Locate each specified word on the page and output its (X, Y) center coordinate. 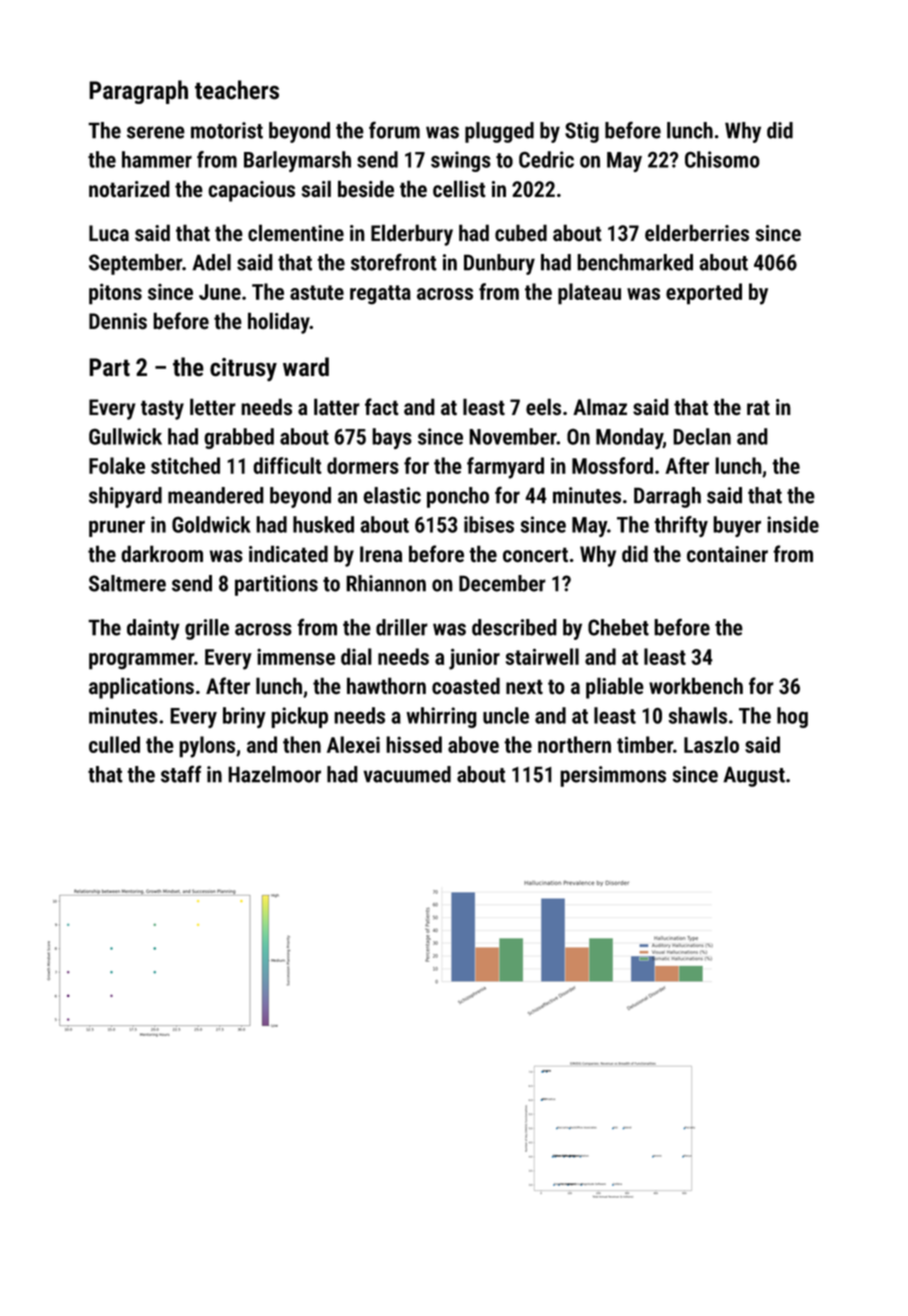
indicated (288, 554)
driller (402, 627)
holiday (279, 323)
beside (366, 189)
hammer (157, 159)
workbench (696, 686)
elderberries (697, 233)
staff (181, 774)
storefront (394, 262)
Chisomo (722, 159)
